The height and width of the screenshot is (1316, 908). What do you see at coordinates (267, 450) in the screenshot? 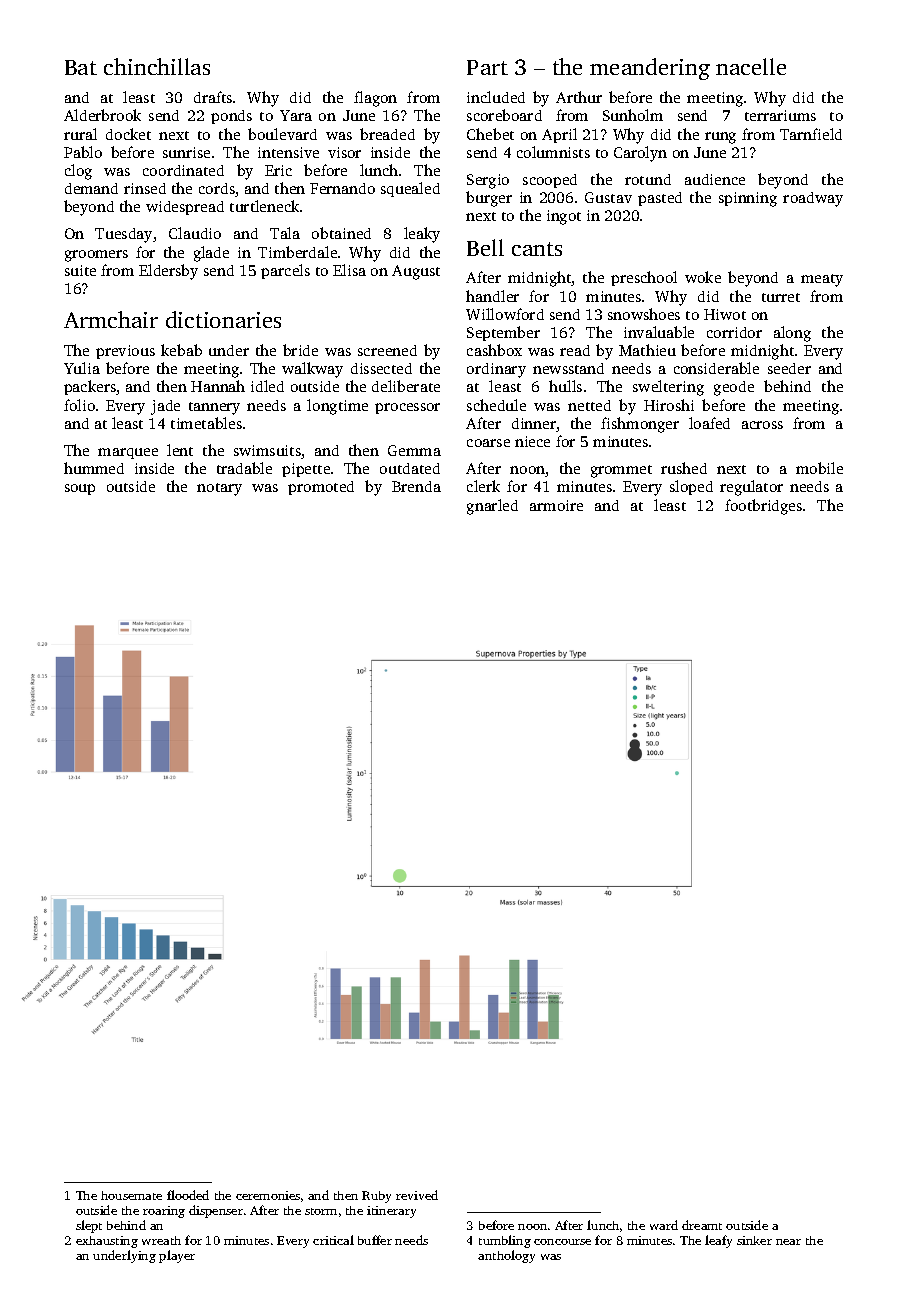
I see `swimsuits` at bounding box center [267, 450].
